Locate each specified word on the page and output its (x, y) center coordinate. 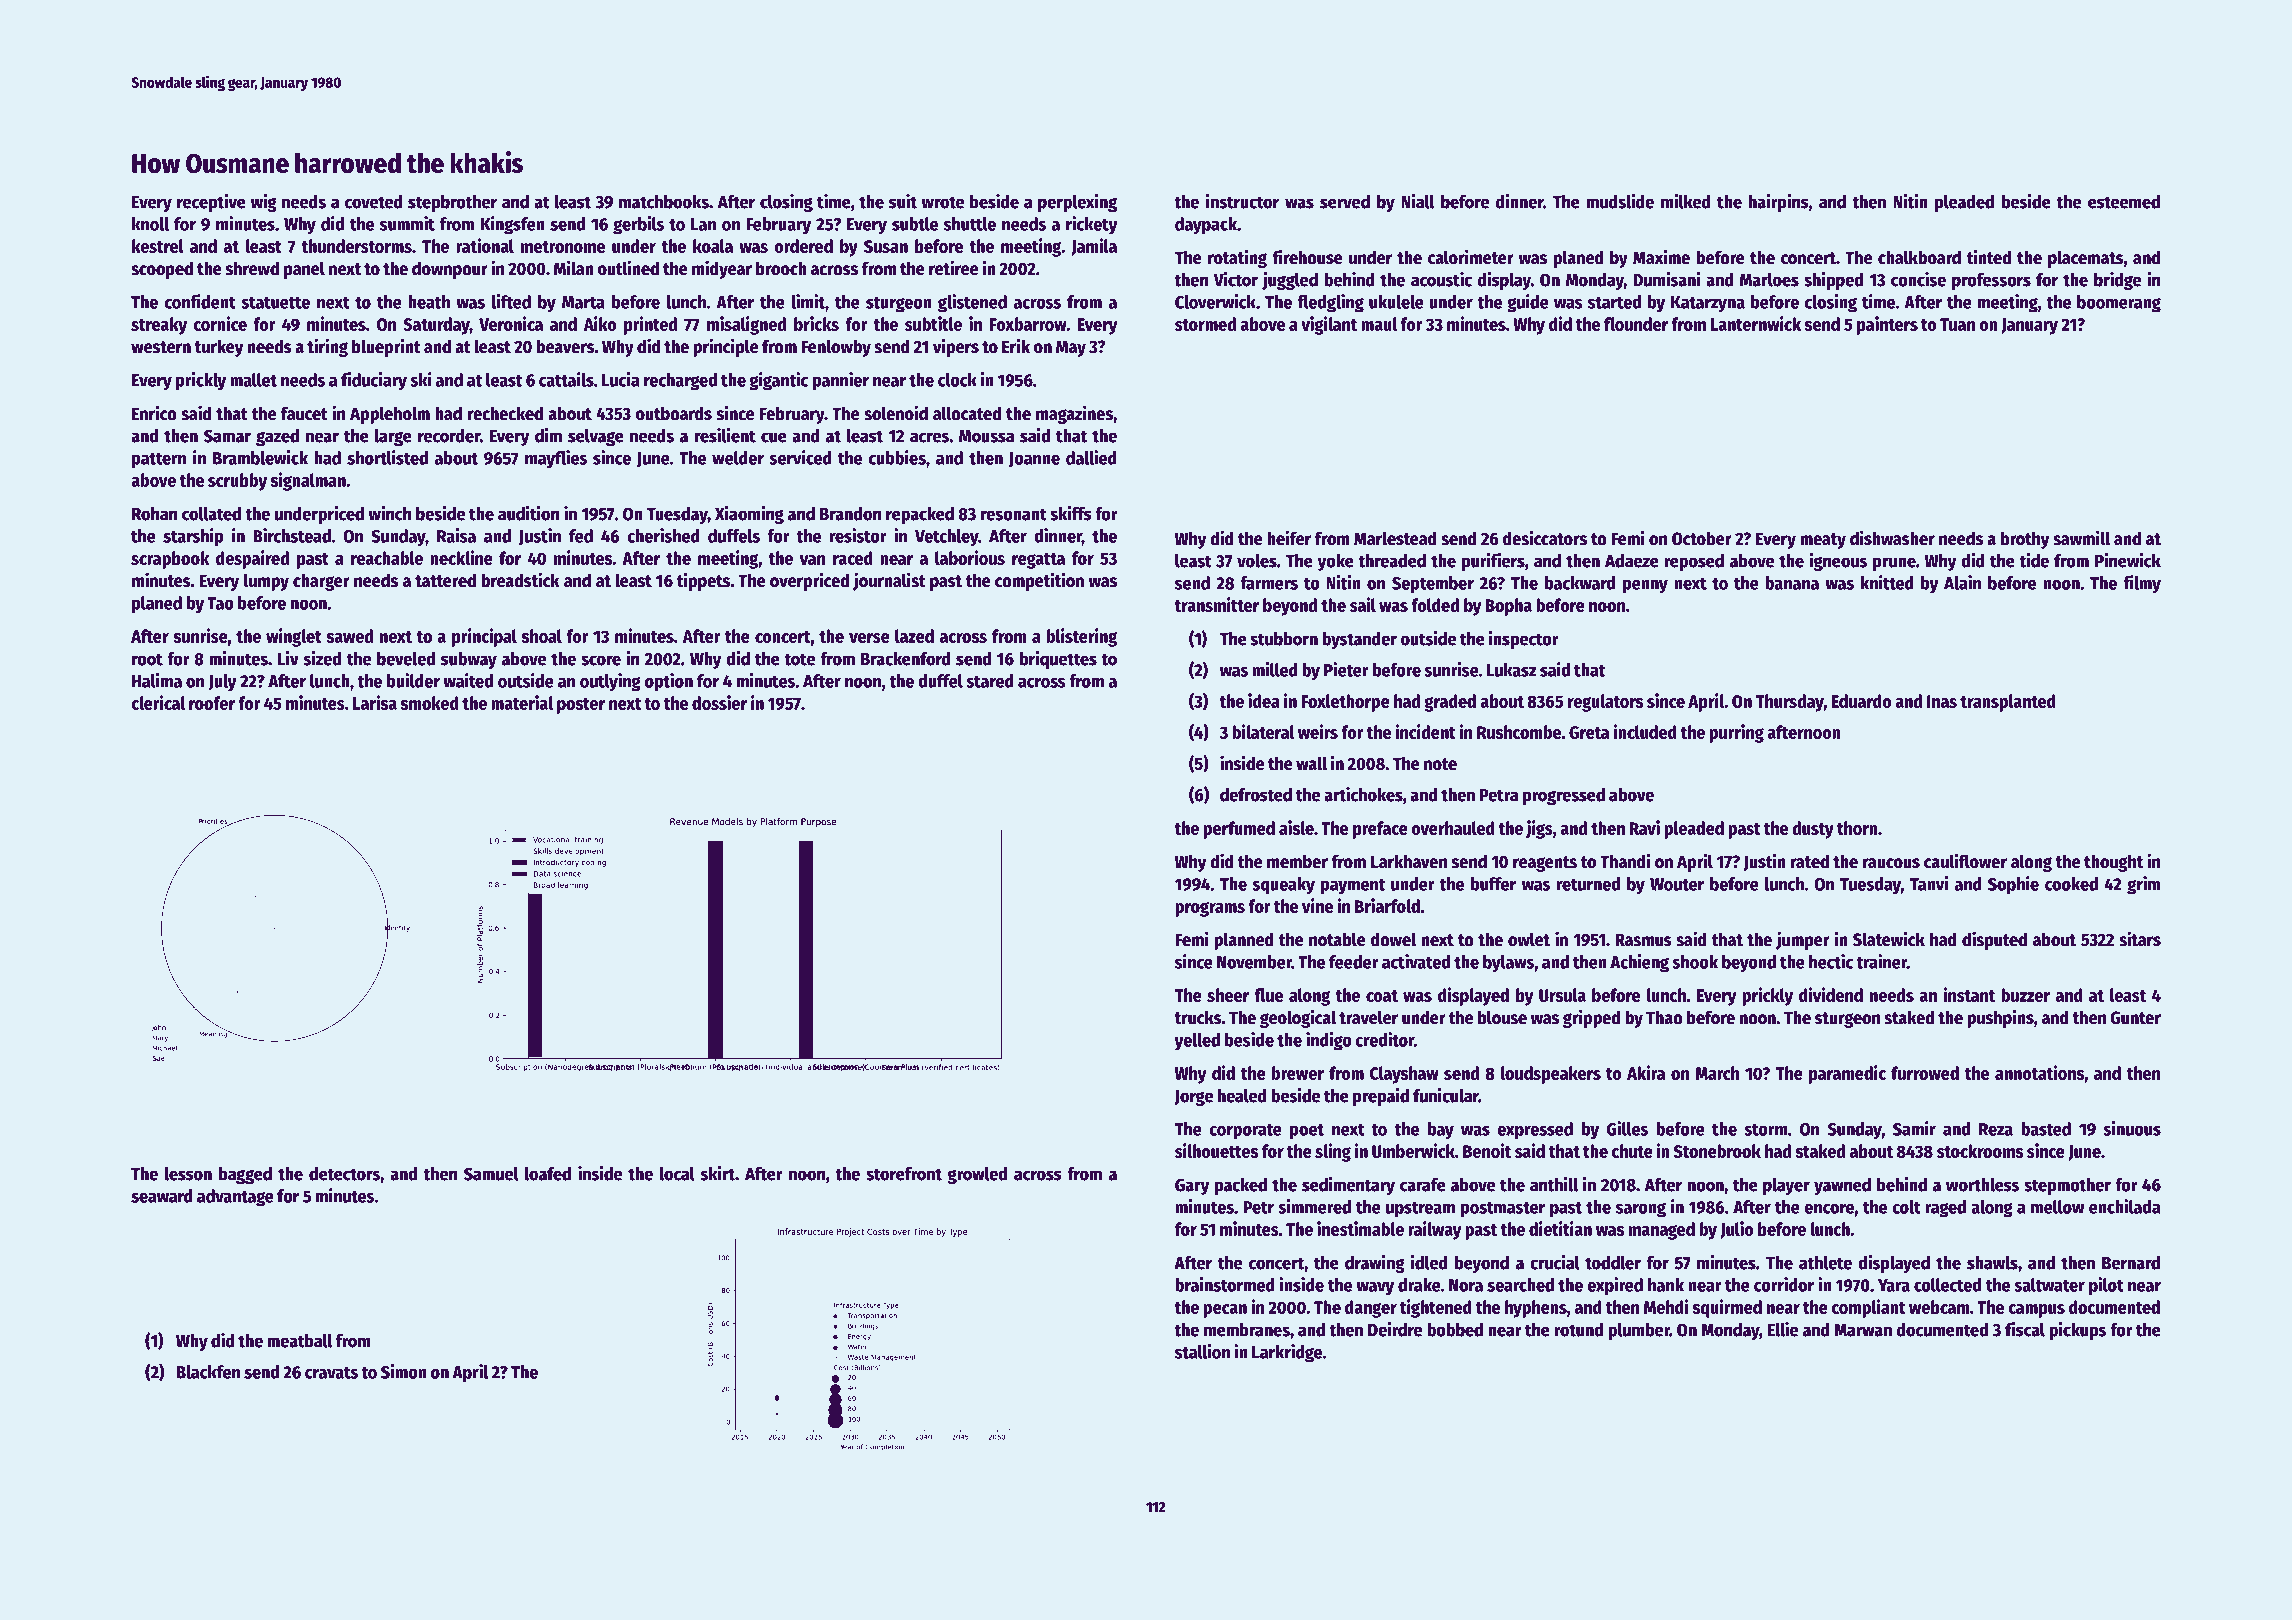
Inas (1942, 701)
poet (1307, 1132)
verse (869, 638)
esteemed (2124, 202)
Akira (1646, 1072)
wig (264, 203)
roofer (212, 703)
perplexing (1077, 203)
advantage (235, 1198)
